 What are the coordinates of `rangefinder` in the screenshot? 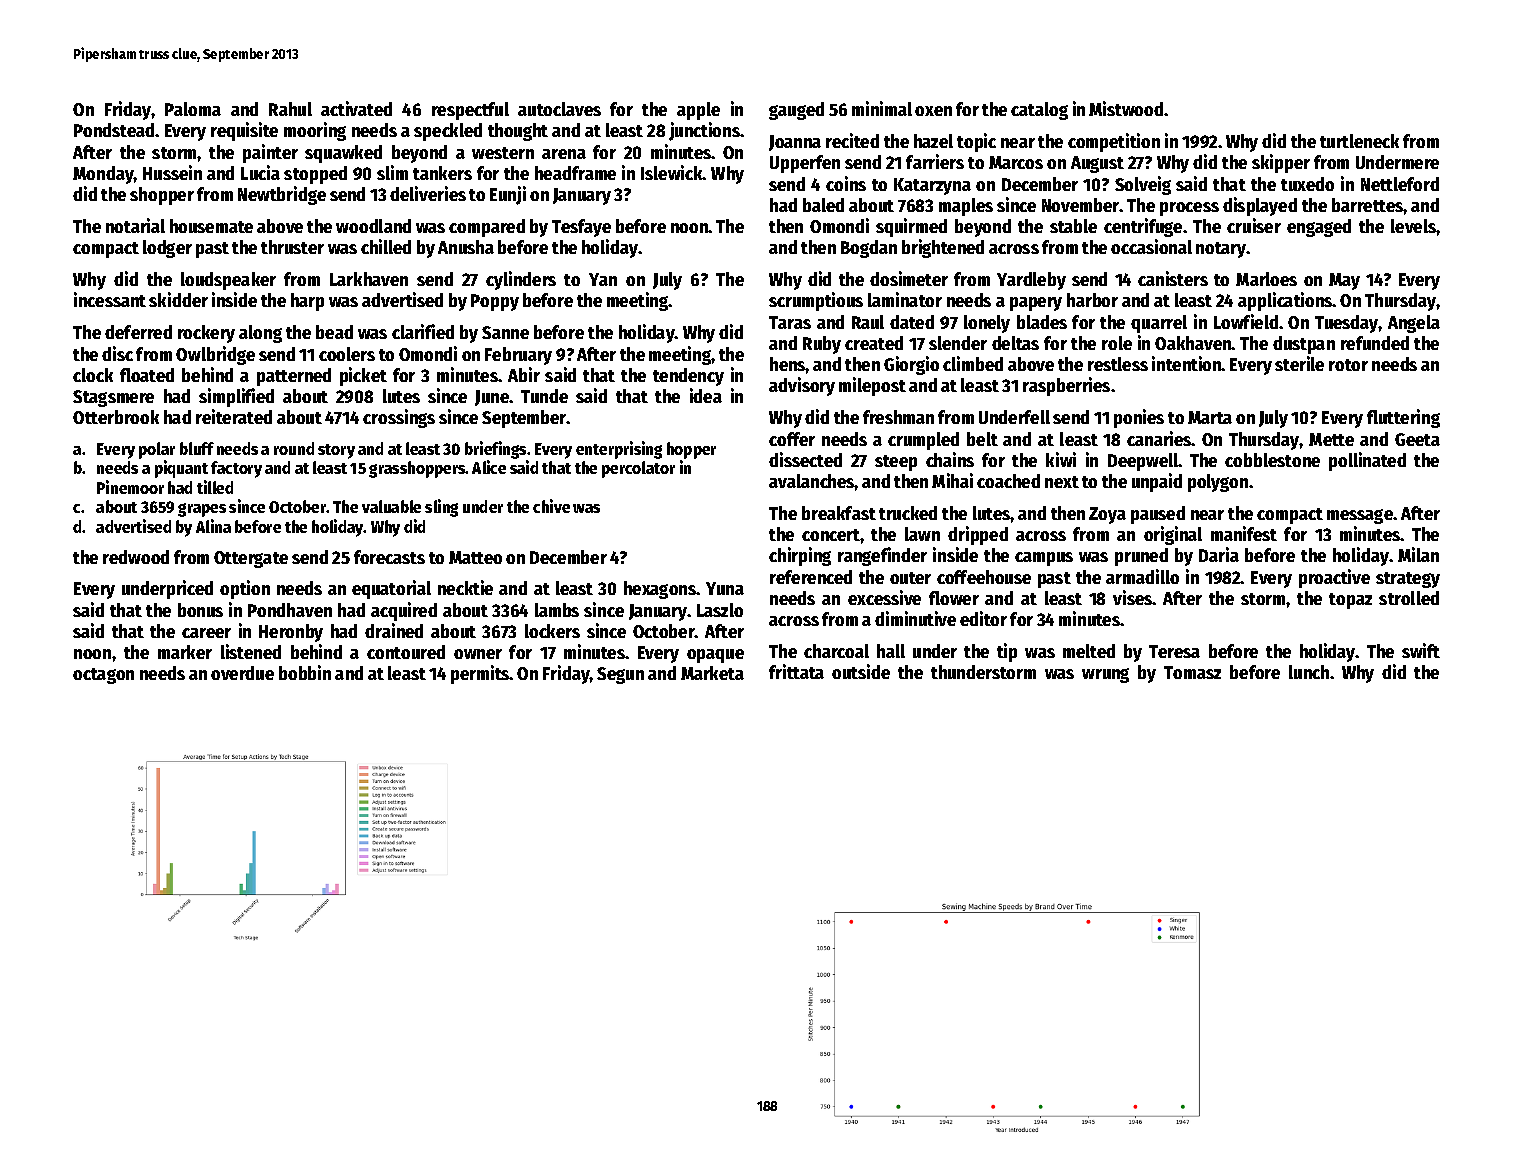 It's located at (882, 556).
